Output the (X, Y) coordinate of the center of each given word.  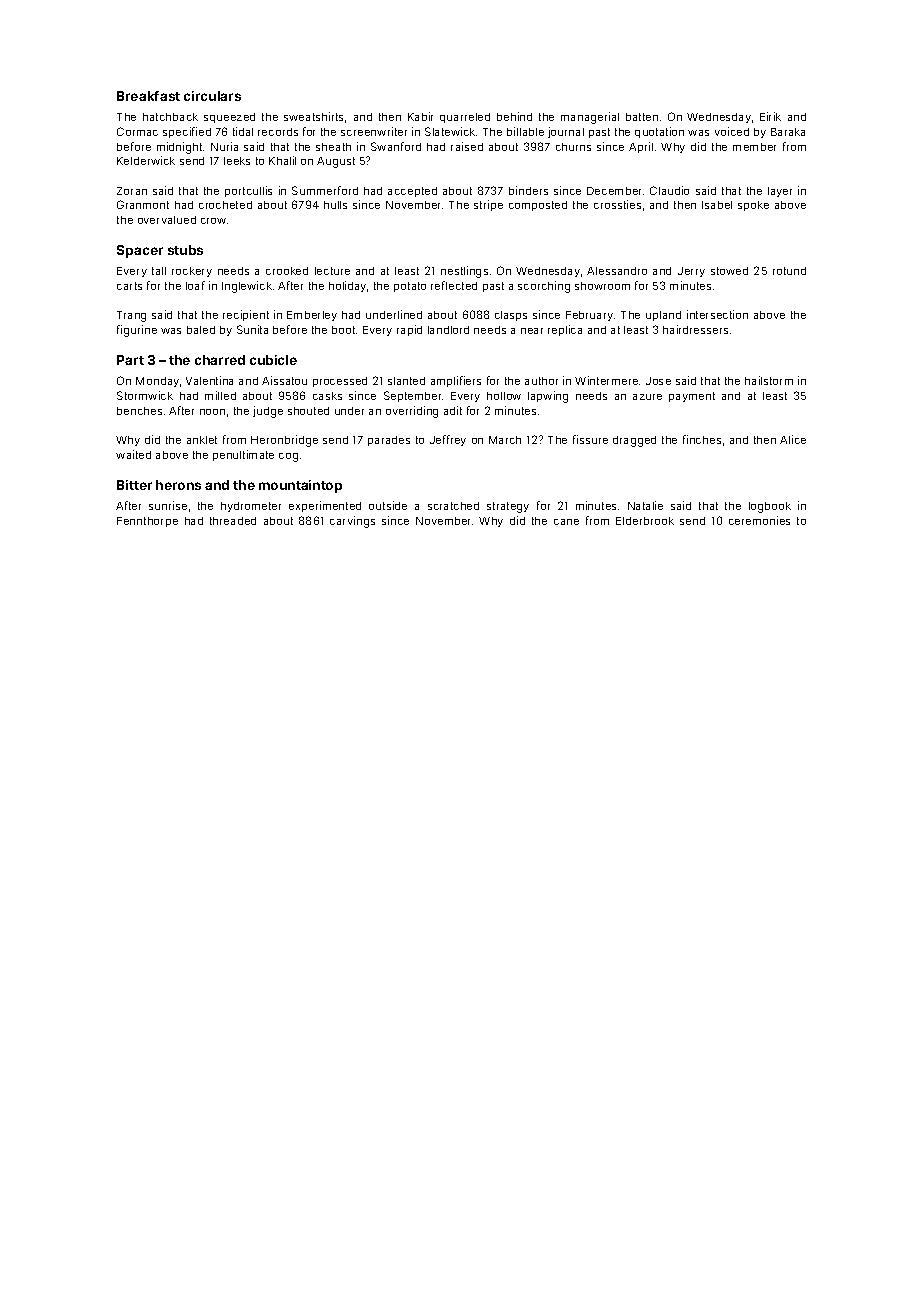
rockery (192, 272)
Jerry (691, 272)
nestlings (464, 272)
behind (514, 116)
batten (642, 117)
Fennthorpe (147, 522)
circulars (212, 96)
